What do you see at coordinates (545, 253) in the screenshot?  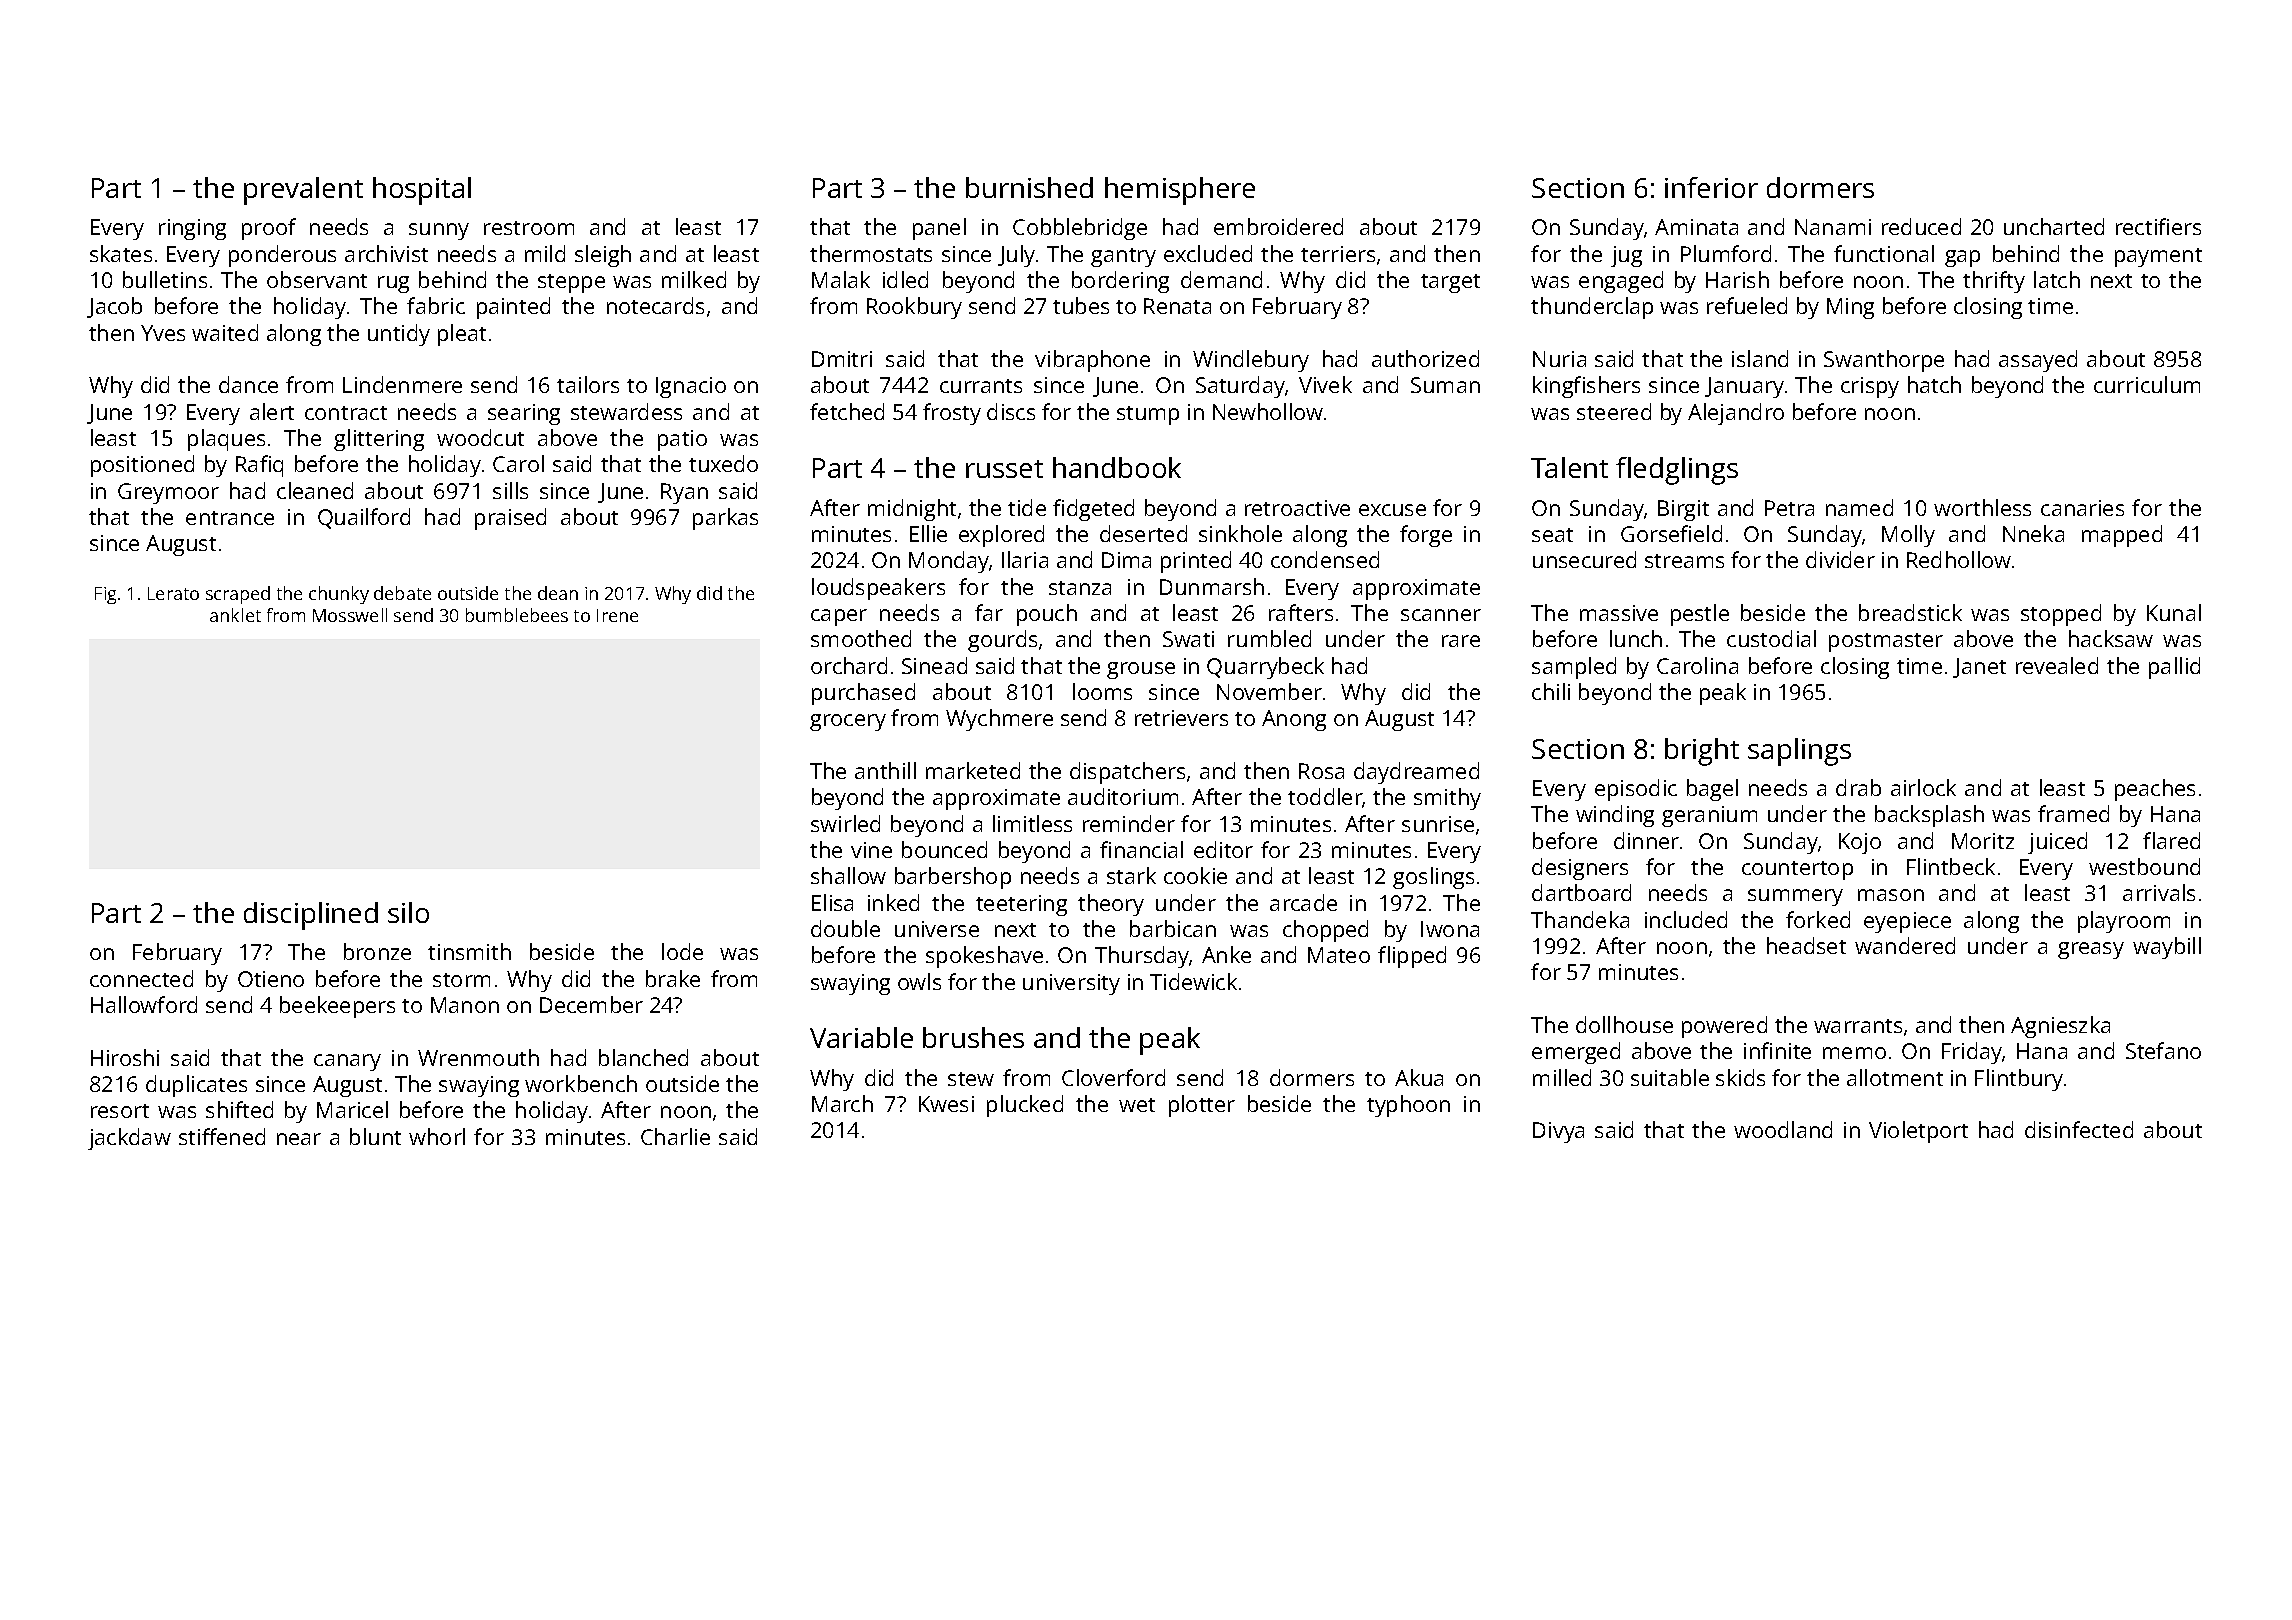 I see `mild` at bounding box center [545, 253].
